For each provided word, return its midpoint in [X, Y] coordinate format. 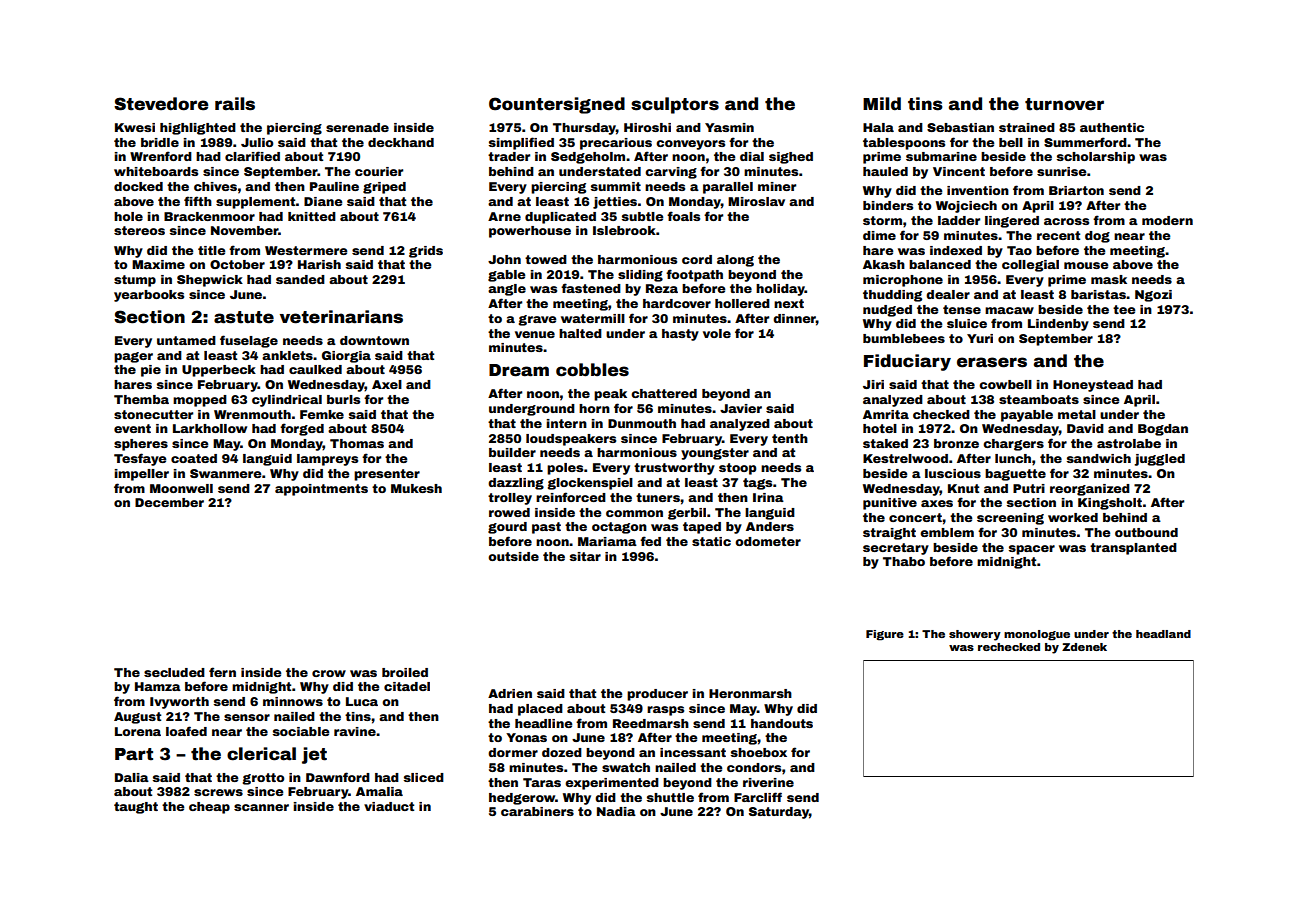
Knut [963, 488]
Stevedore [161, 104]
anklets [287, 355]
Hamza [158, 686]
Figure [885, 635]
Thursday [584, 129]
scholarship [1096, 158]
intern [566, 423]
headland [1163, 634]
